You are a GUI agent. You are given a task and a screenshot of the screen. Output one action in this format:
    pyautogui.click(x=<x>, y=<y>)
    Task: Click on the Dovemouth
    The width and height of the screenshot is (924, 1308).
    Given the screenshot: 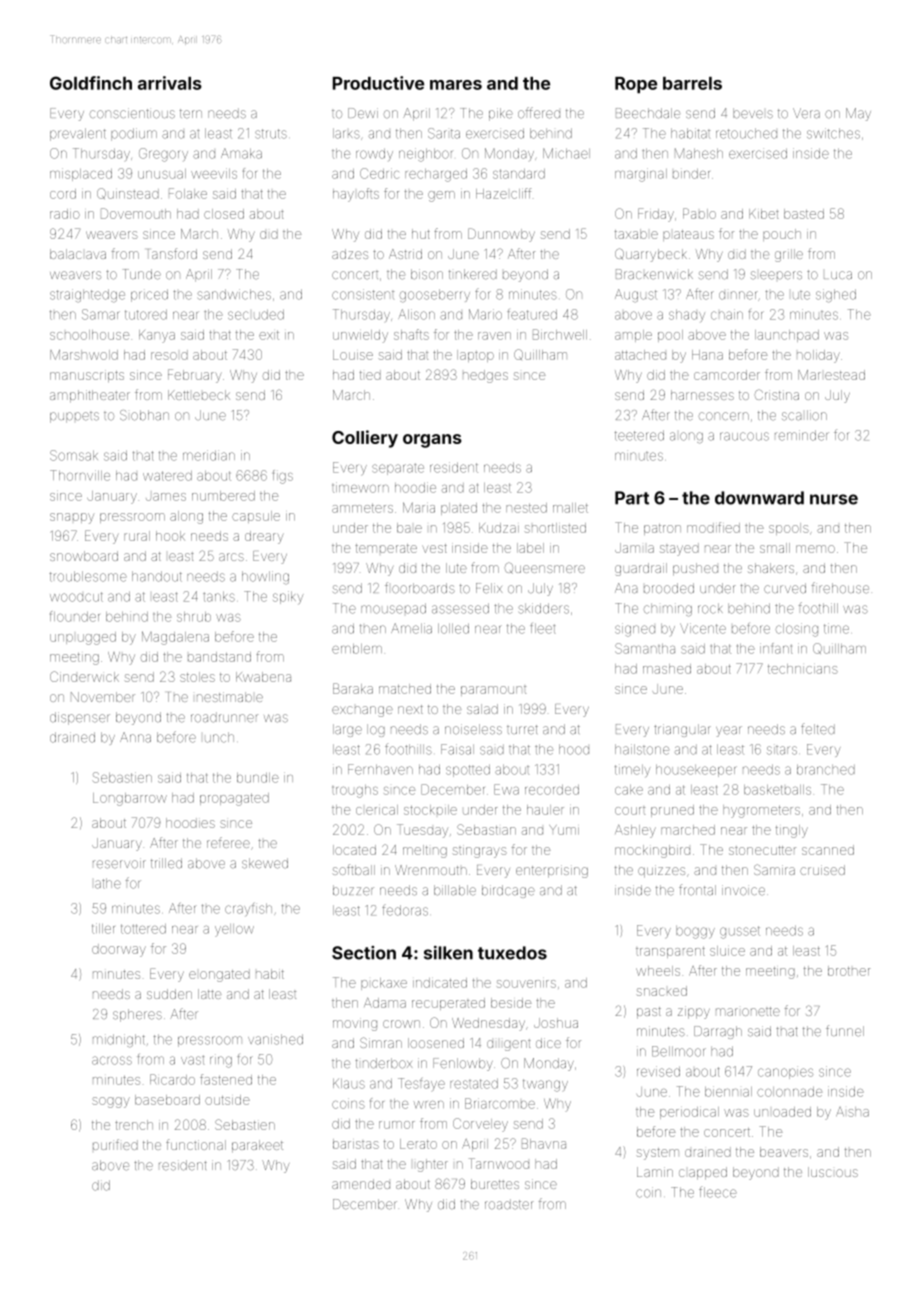 What is the action you would take?
    pyautogui.click(x=136, y=213)
